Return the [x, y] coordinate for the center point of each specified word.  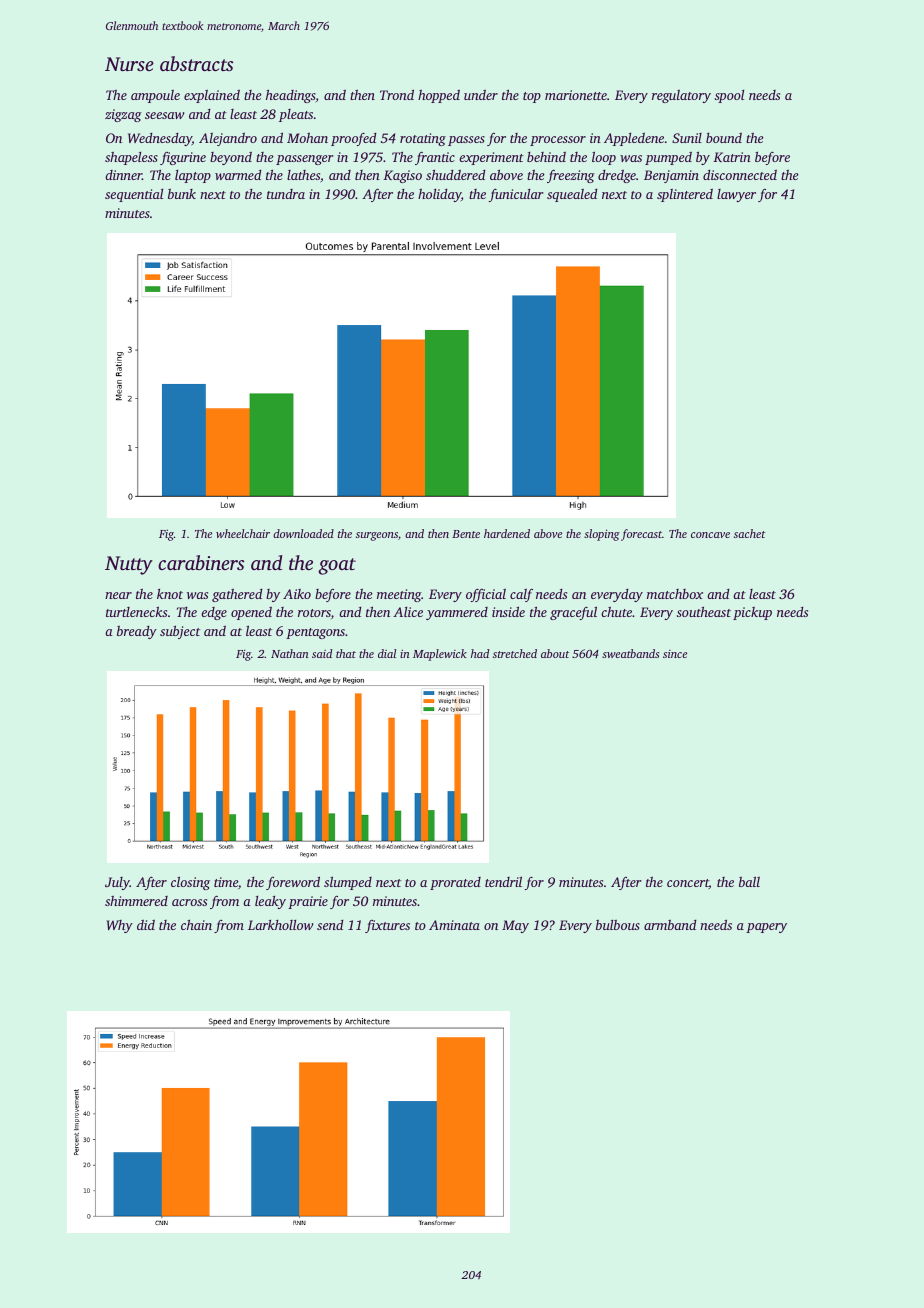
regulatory [681, 96]
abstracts [196, 63]
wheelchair [243, 533]
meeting [399, 595]
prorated [455, 883]
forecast [641, 535]
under [481, 95]
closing [190, 883]
